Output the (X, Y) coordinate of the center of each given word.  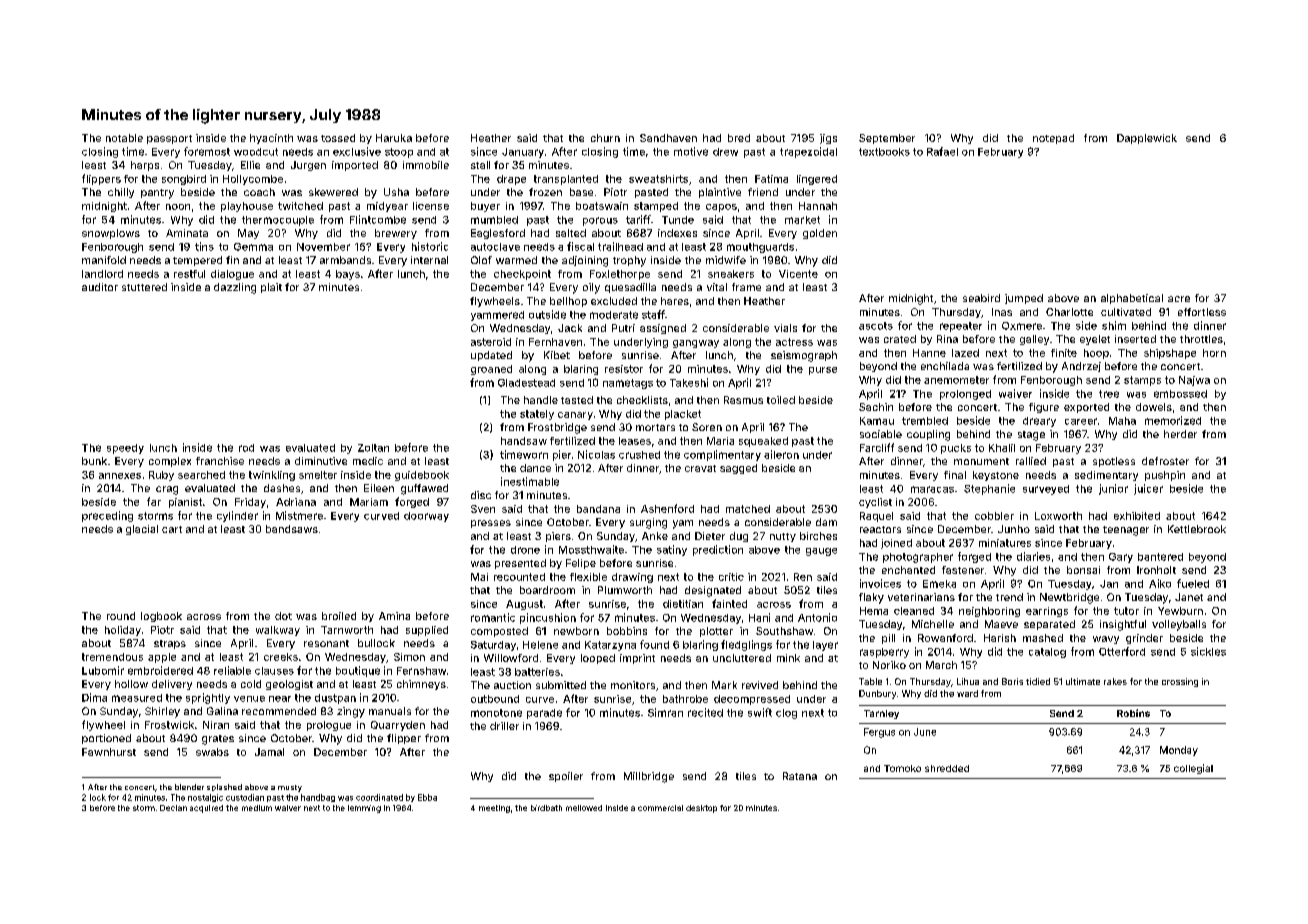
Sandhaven (668, 138)
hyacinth (271, 139)
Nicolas (596, 454)
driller (504, 726)
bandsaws (292, 529)
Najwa (1194, 381)
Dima (94, 697)
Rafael (942, 151)
